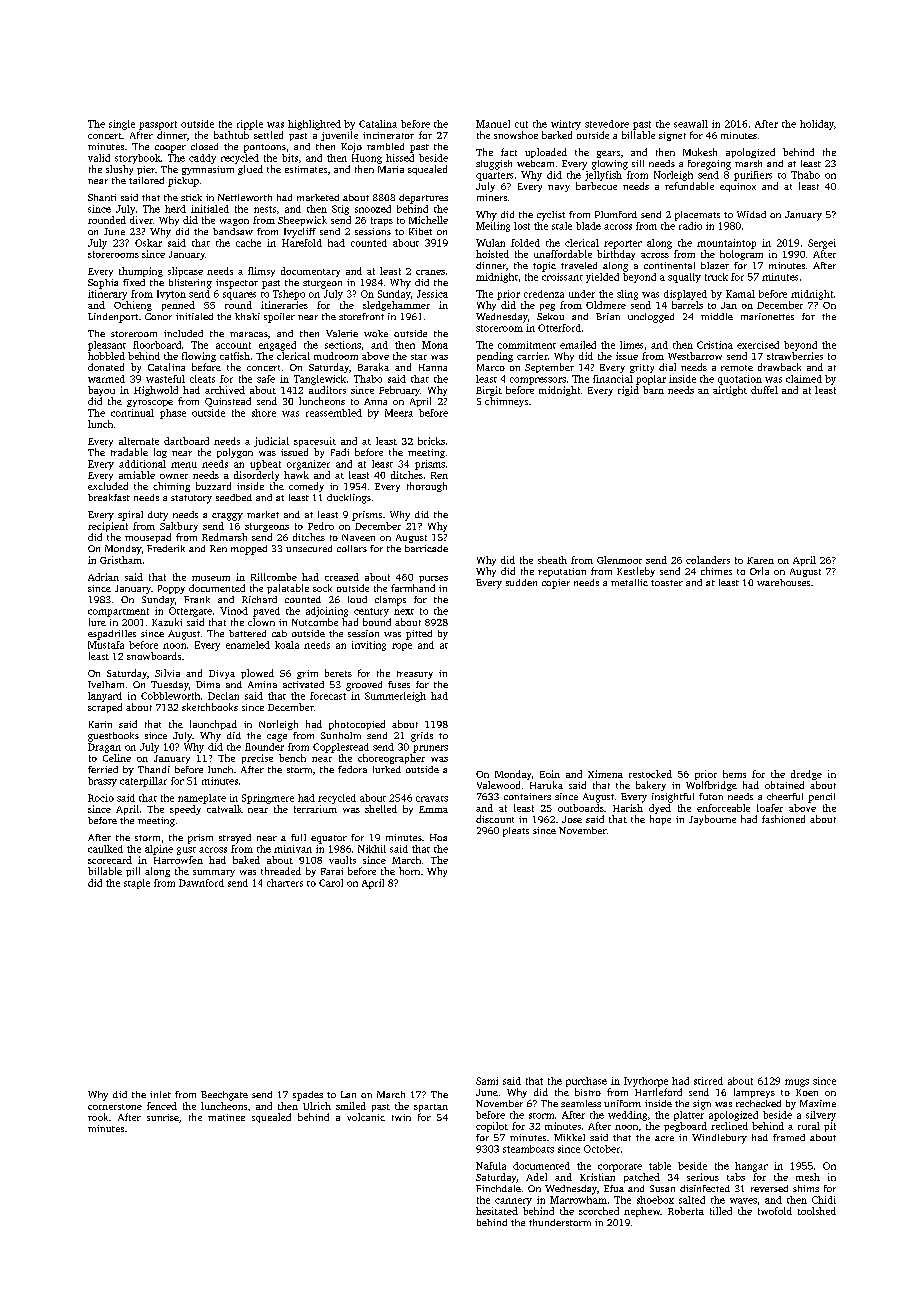  I want to click on Dawnford, so click(201, 883).
